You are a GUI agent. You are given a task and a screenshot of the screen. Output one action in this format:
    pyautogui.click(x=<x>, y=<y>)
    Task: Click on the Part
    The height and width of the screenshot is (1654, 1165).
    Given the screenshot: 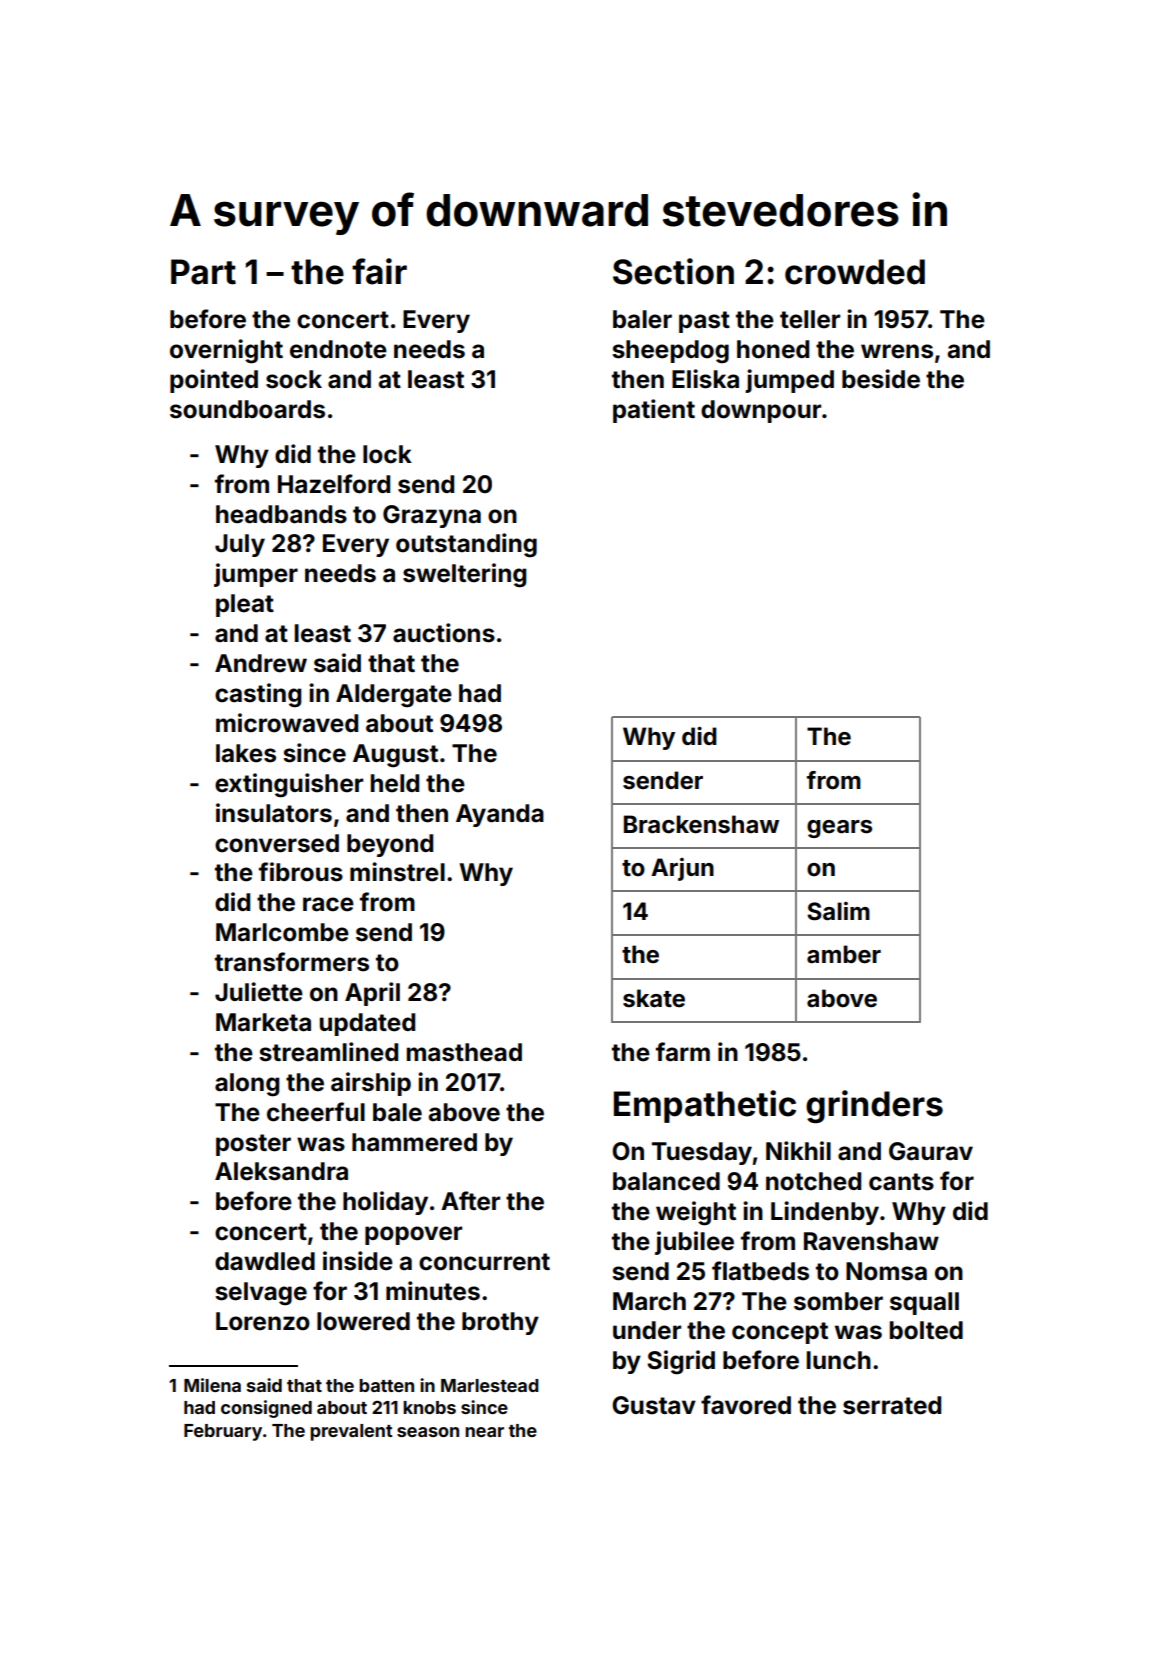 What is the action you would take?
    pyautogui.click(x=203, y=272)
